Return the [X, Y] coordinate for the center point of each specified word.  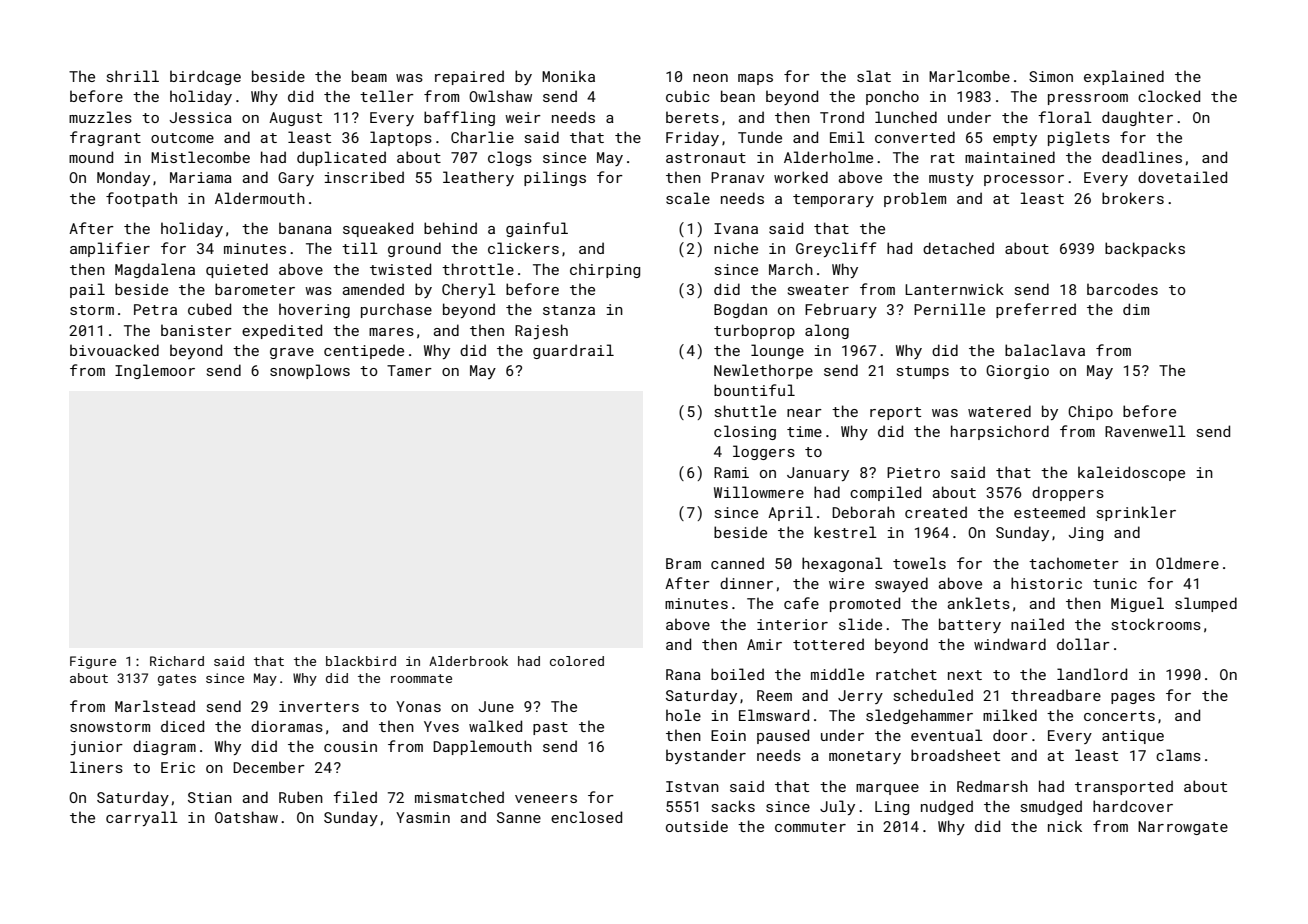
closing [745, 432]
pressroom [1088, 99]
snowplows [310, 371]
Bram [683, 563]
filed [355, 797]
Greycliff [836, 249]
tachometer [1074, 563]
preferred [1036, 310]
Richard [177, 661]
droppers [1068, 493]
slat [874, 76]
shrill [133, 76]
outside [697, 826]
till [360, 248]
